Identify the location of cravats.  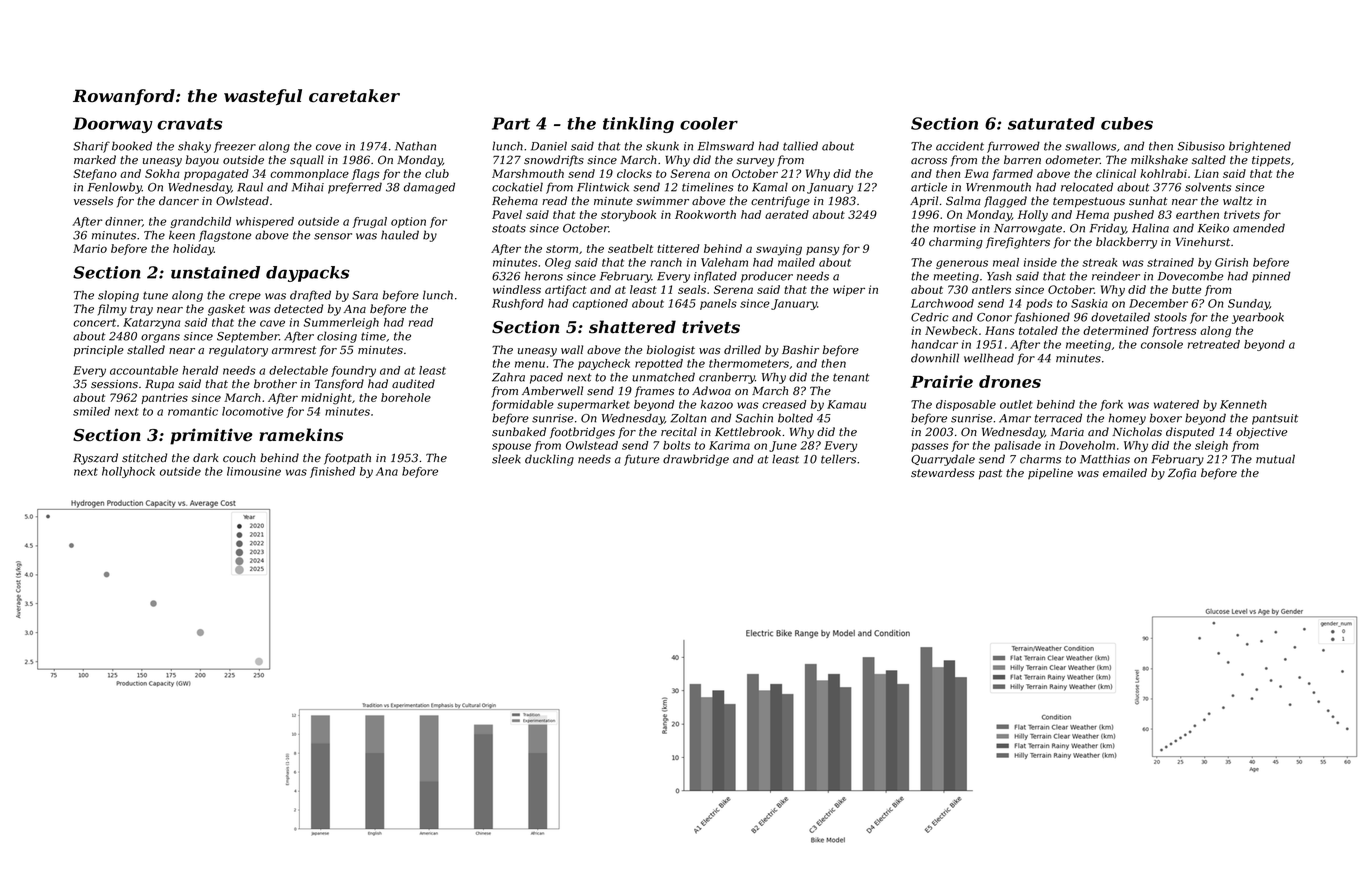
(189, 124).
